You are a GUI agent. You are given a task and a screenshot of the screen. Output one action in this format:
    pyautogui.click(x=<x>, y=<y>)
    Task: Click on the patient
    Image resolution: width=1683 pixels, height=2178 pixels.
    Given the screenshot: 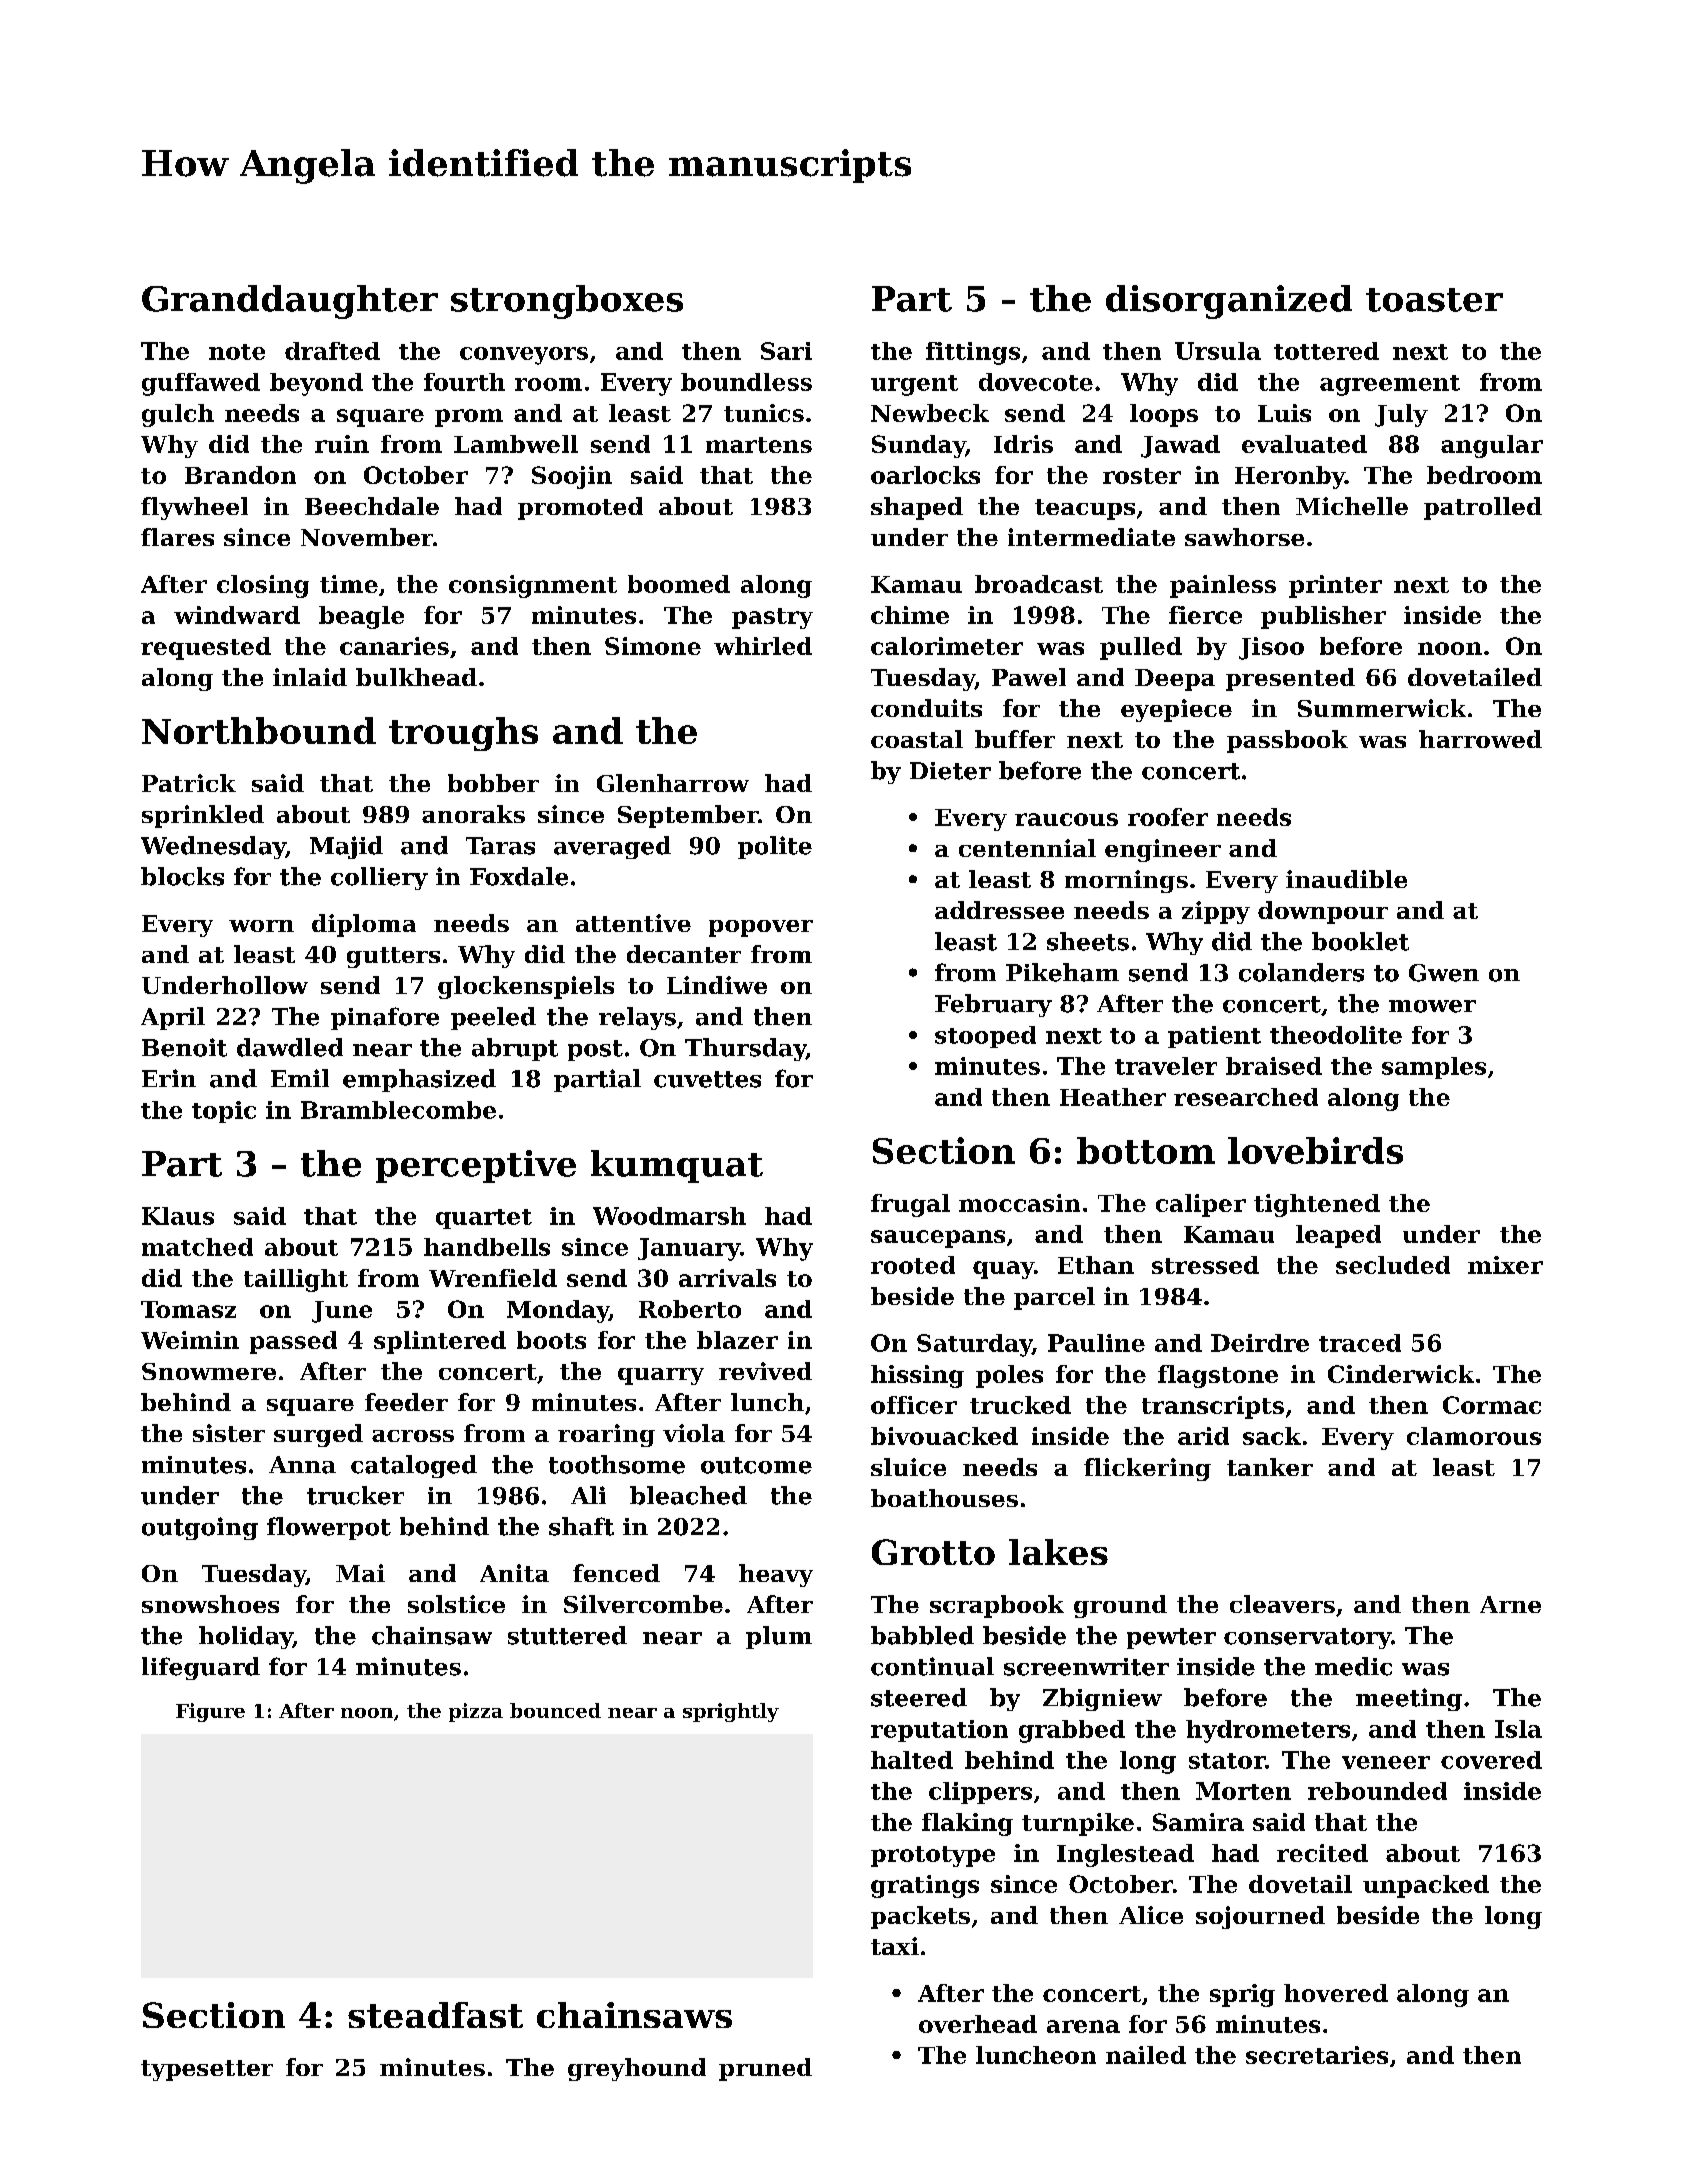 What is the action you would take?
    pyautogui.click(x=1214, y=1037)
